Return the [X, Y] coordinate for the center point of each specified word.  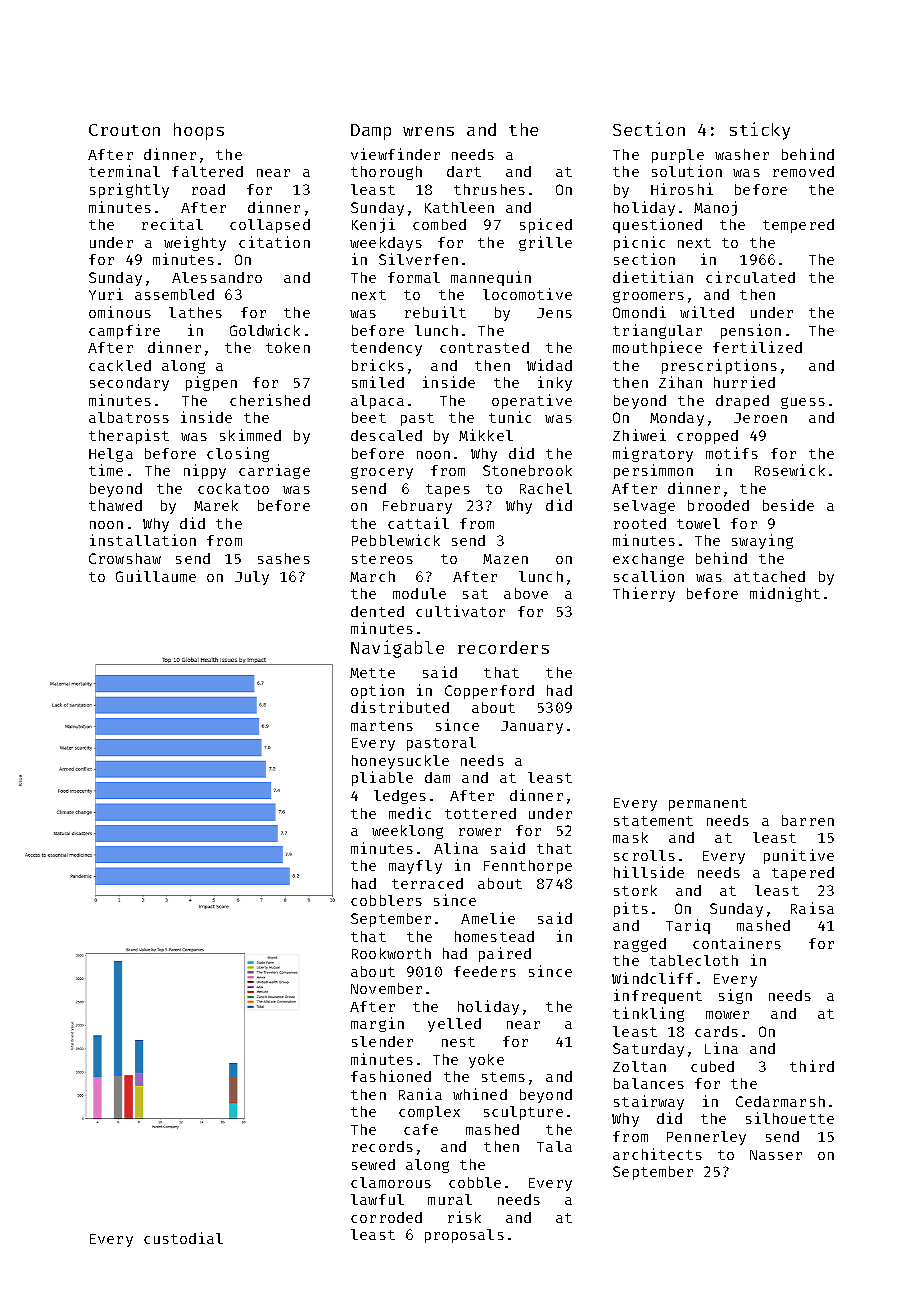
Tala [554, 1146]
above [526, 593]
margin [377, 1024]
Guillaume [156, 576]
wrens [428, 131]
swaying [762, 541]
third [812, 1066]
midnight [785, 594]
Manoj [715, 208]
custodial [183, 1238]
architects [657, 1154]
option [377, 691]
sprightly [129, 190]
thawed [115, 505]
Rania [420, 1094]
